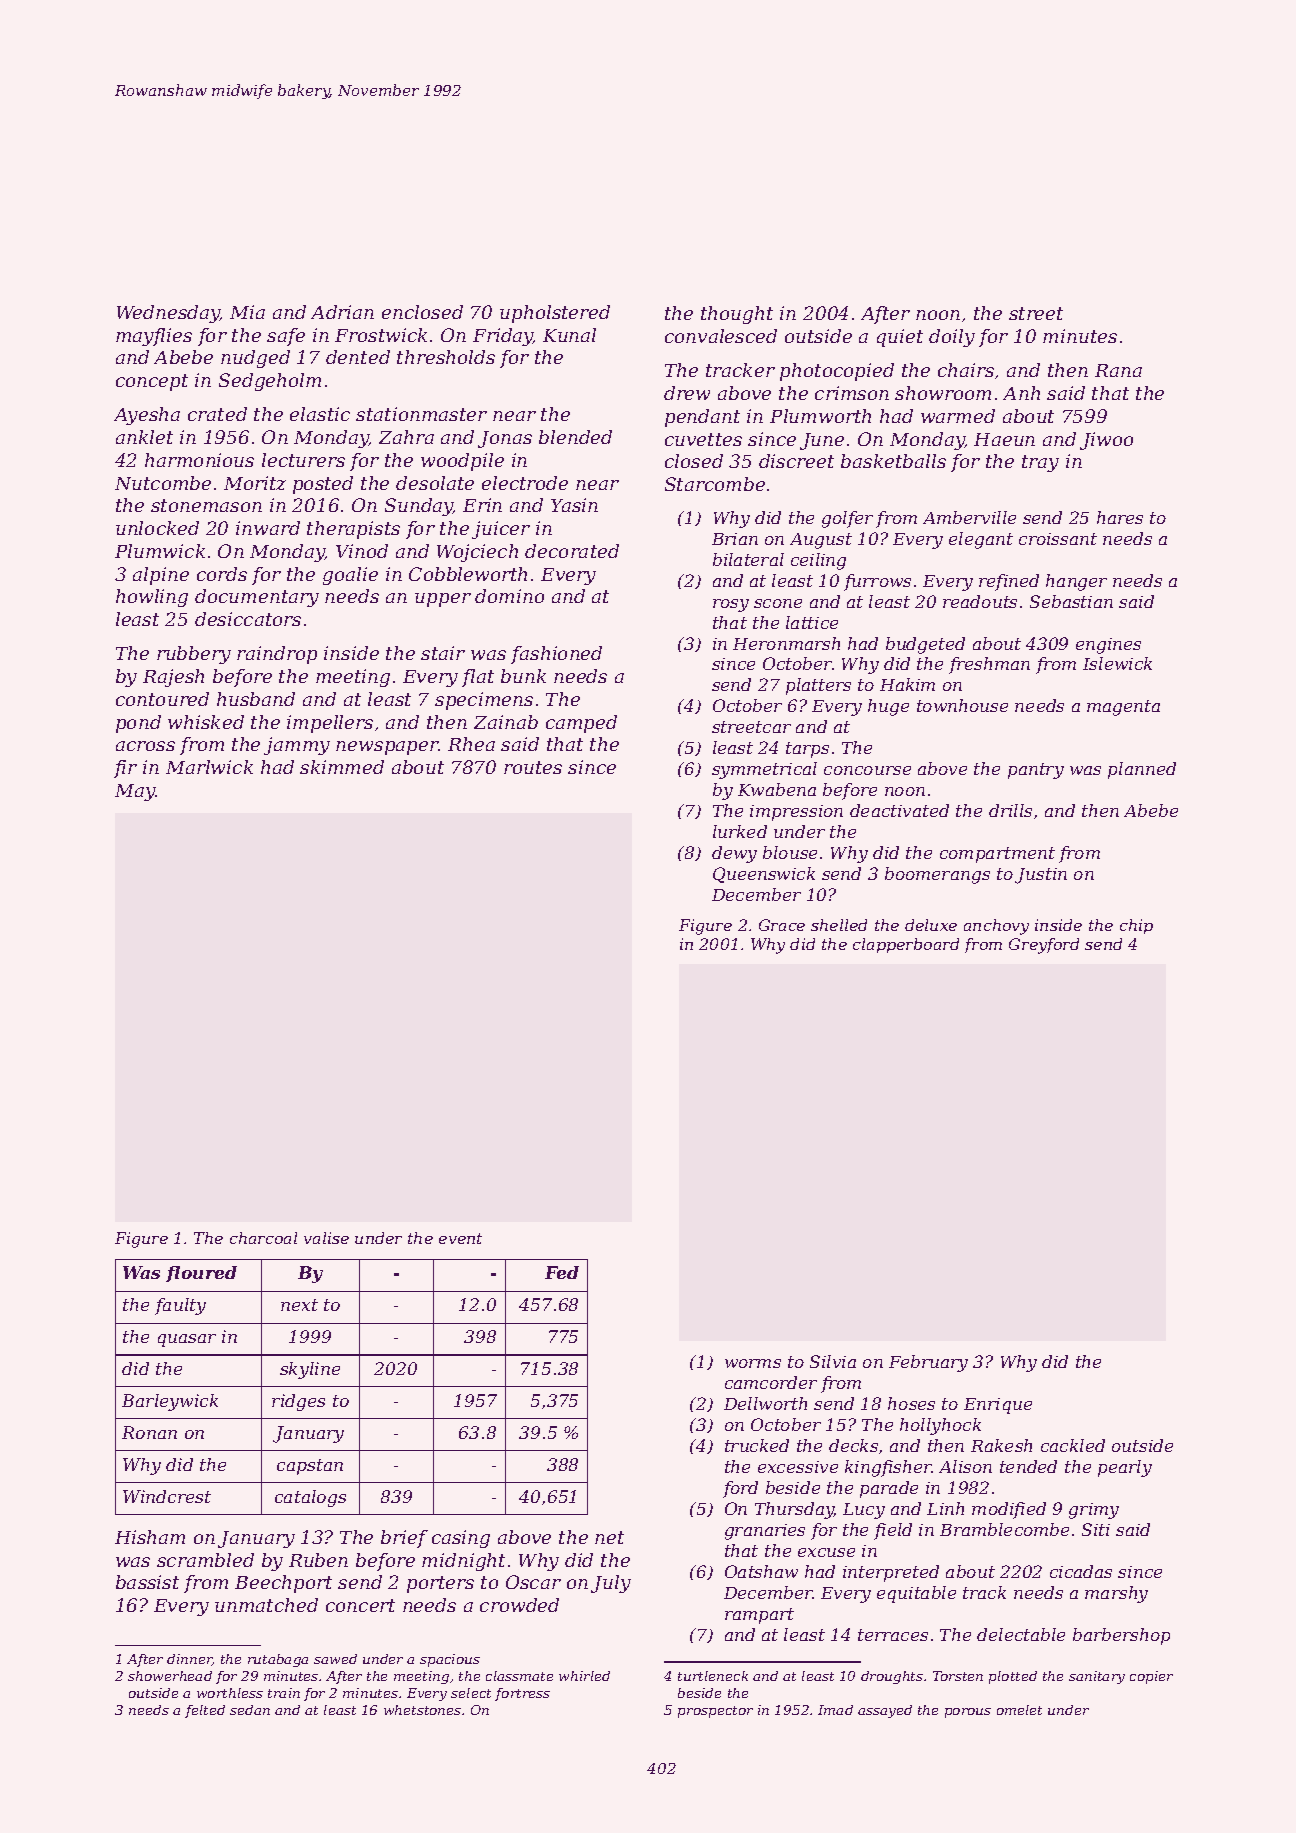 Image resolution: width=1296 pixels, height=1833 pixels. What do you see at coordinates (715, 1712) in the screenshot?
I see `prospector` at bounding box center [715, 1712].
